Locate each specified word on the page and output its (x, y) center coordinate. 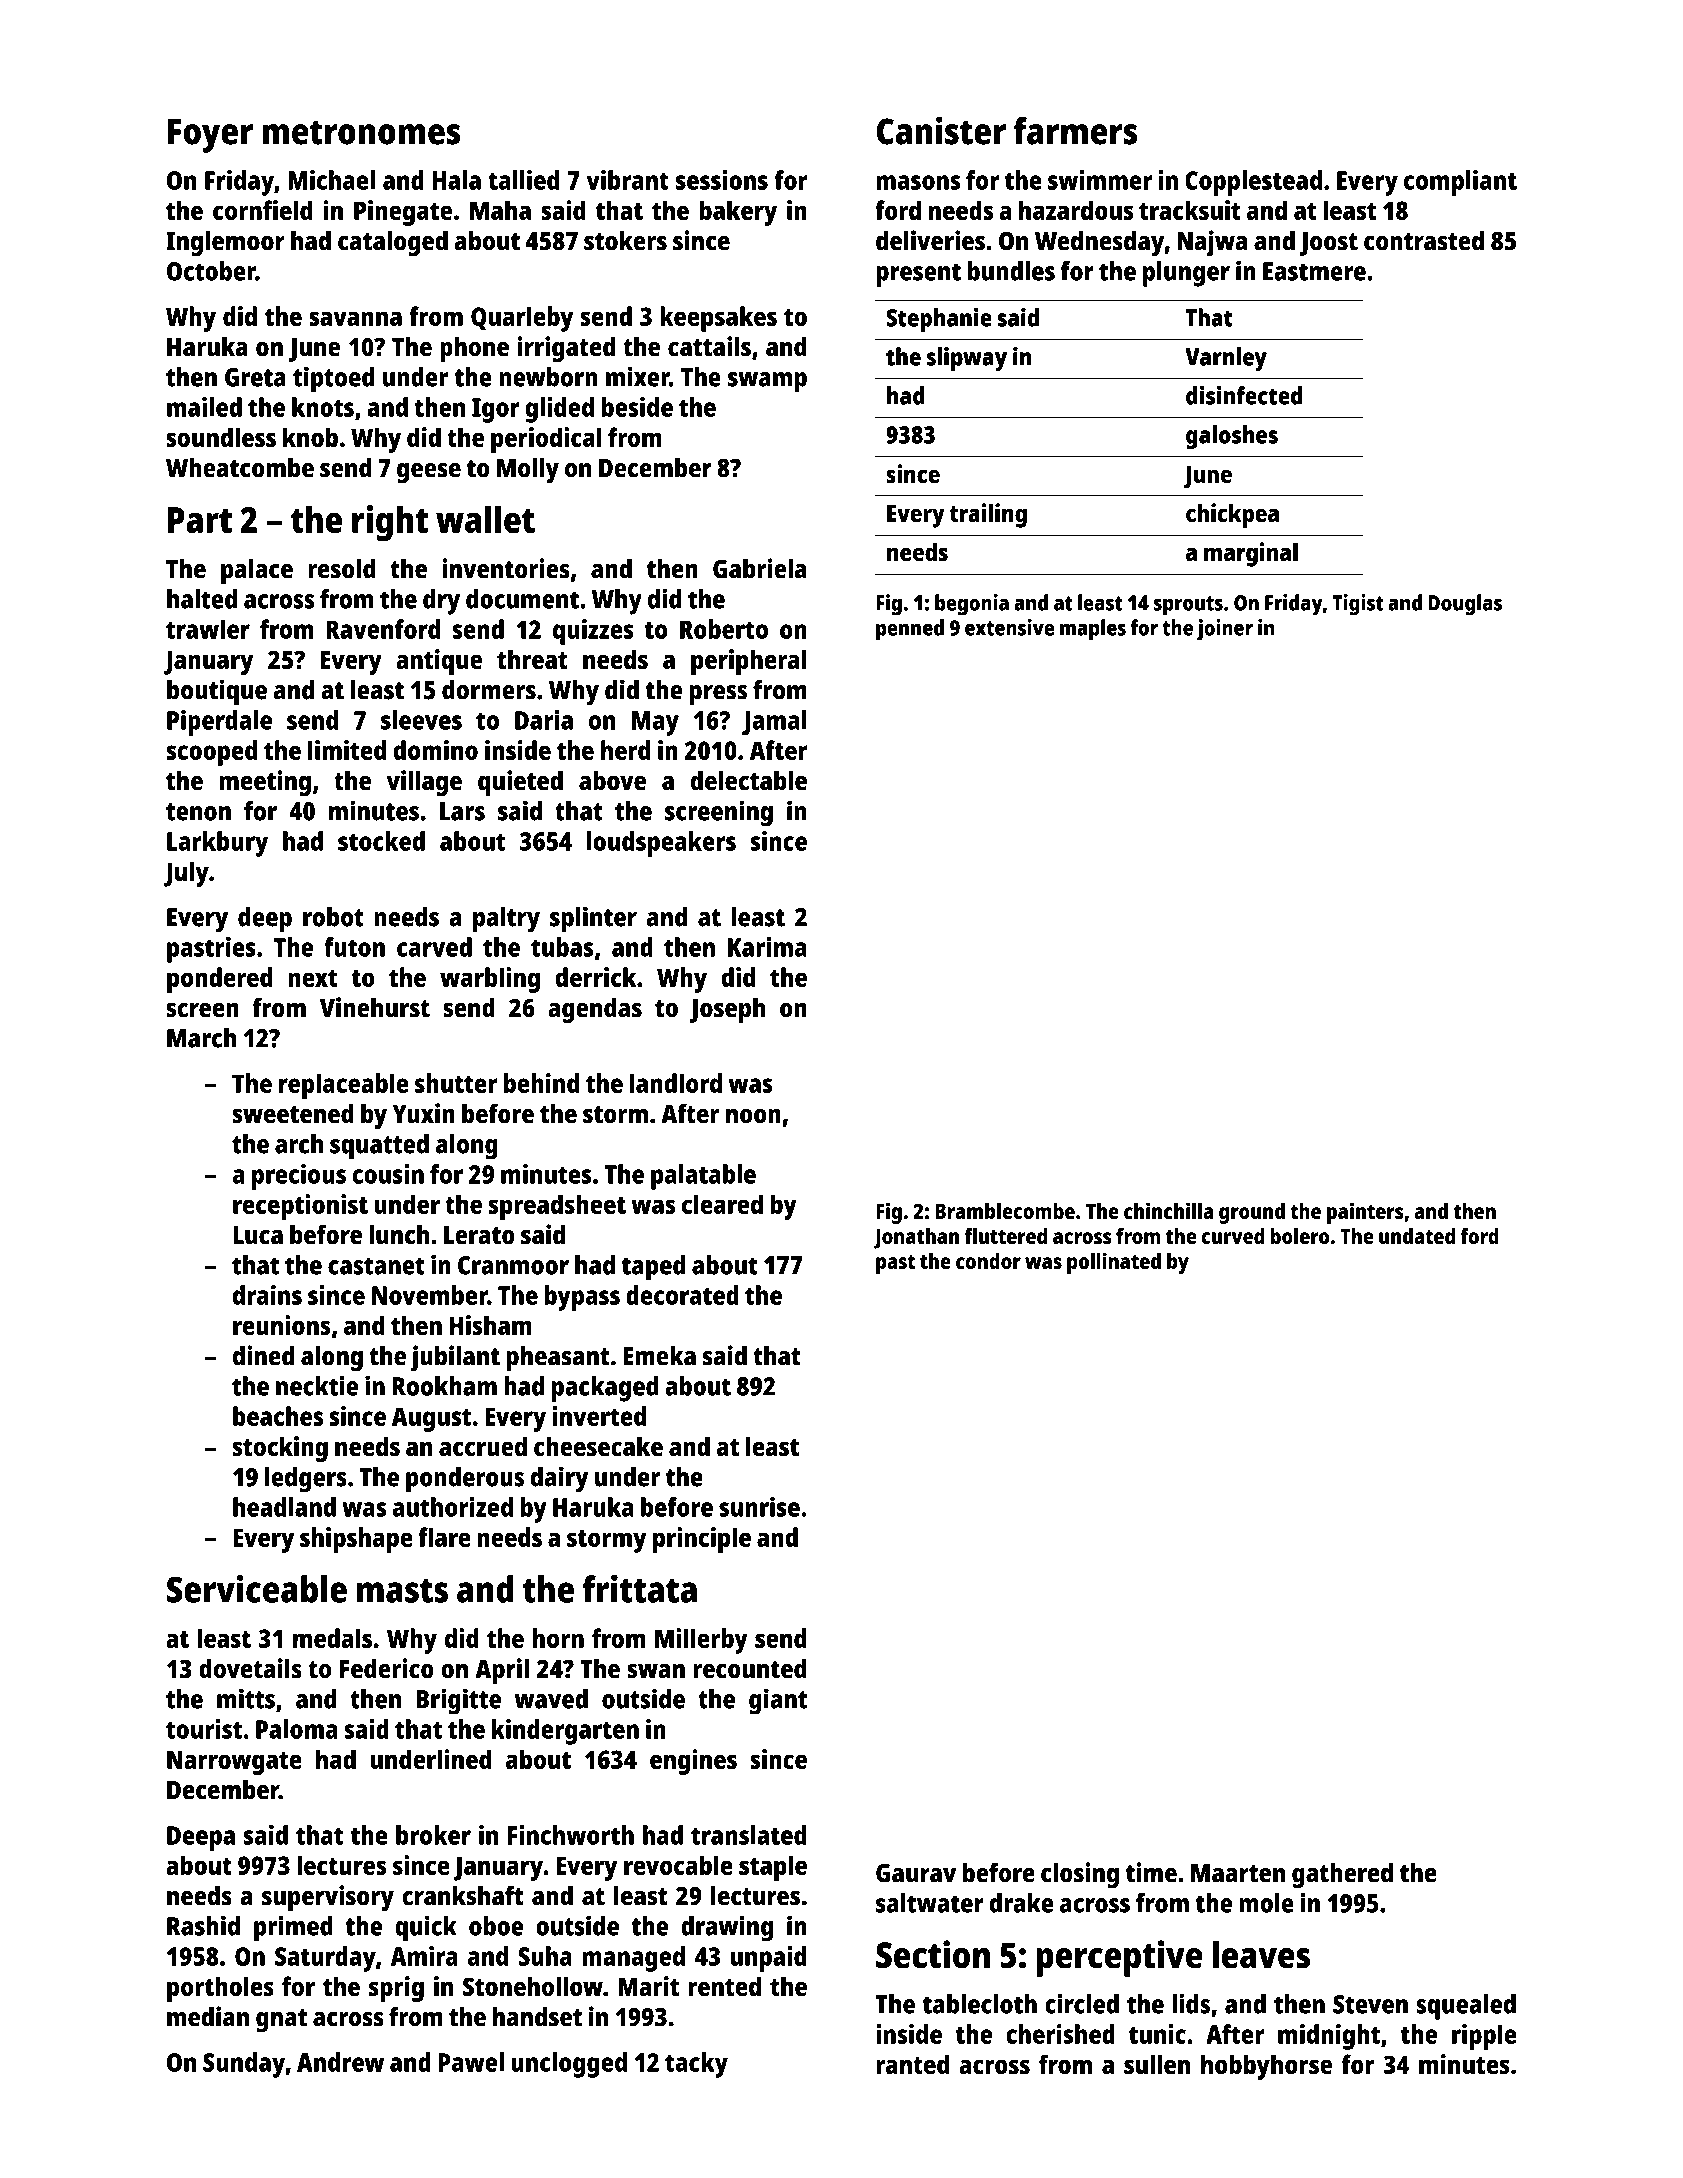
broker (433, 1835)
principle (702, 1540)
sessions (722, 180)
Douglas (1465, 605)
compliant (1460, 183)
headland (284, 1507)
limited (347, 750)
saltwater (930, 1903)
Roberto (724, 629)
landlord (676, 1083)
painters (1365, 1213)
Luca (258, 1235)
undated (1417, 1236)
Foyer (210, 136)
